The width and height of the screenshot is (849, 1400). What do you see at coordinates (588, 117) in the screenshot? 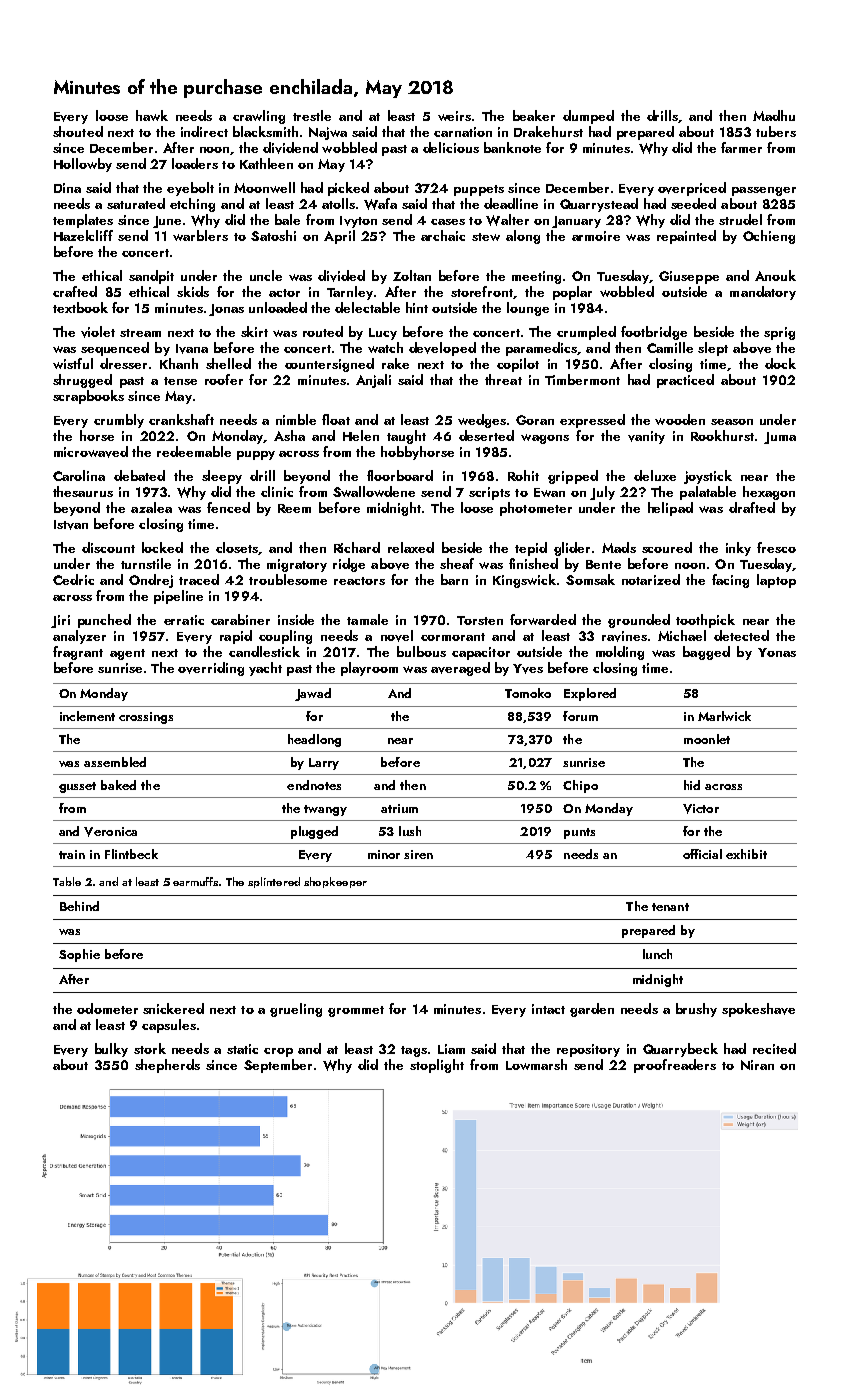
I see `dumped` at bounding box center [588, 117].
